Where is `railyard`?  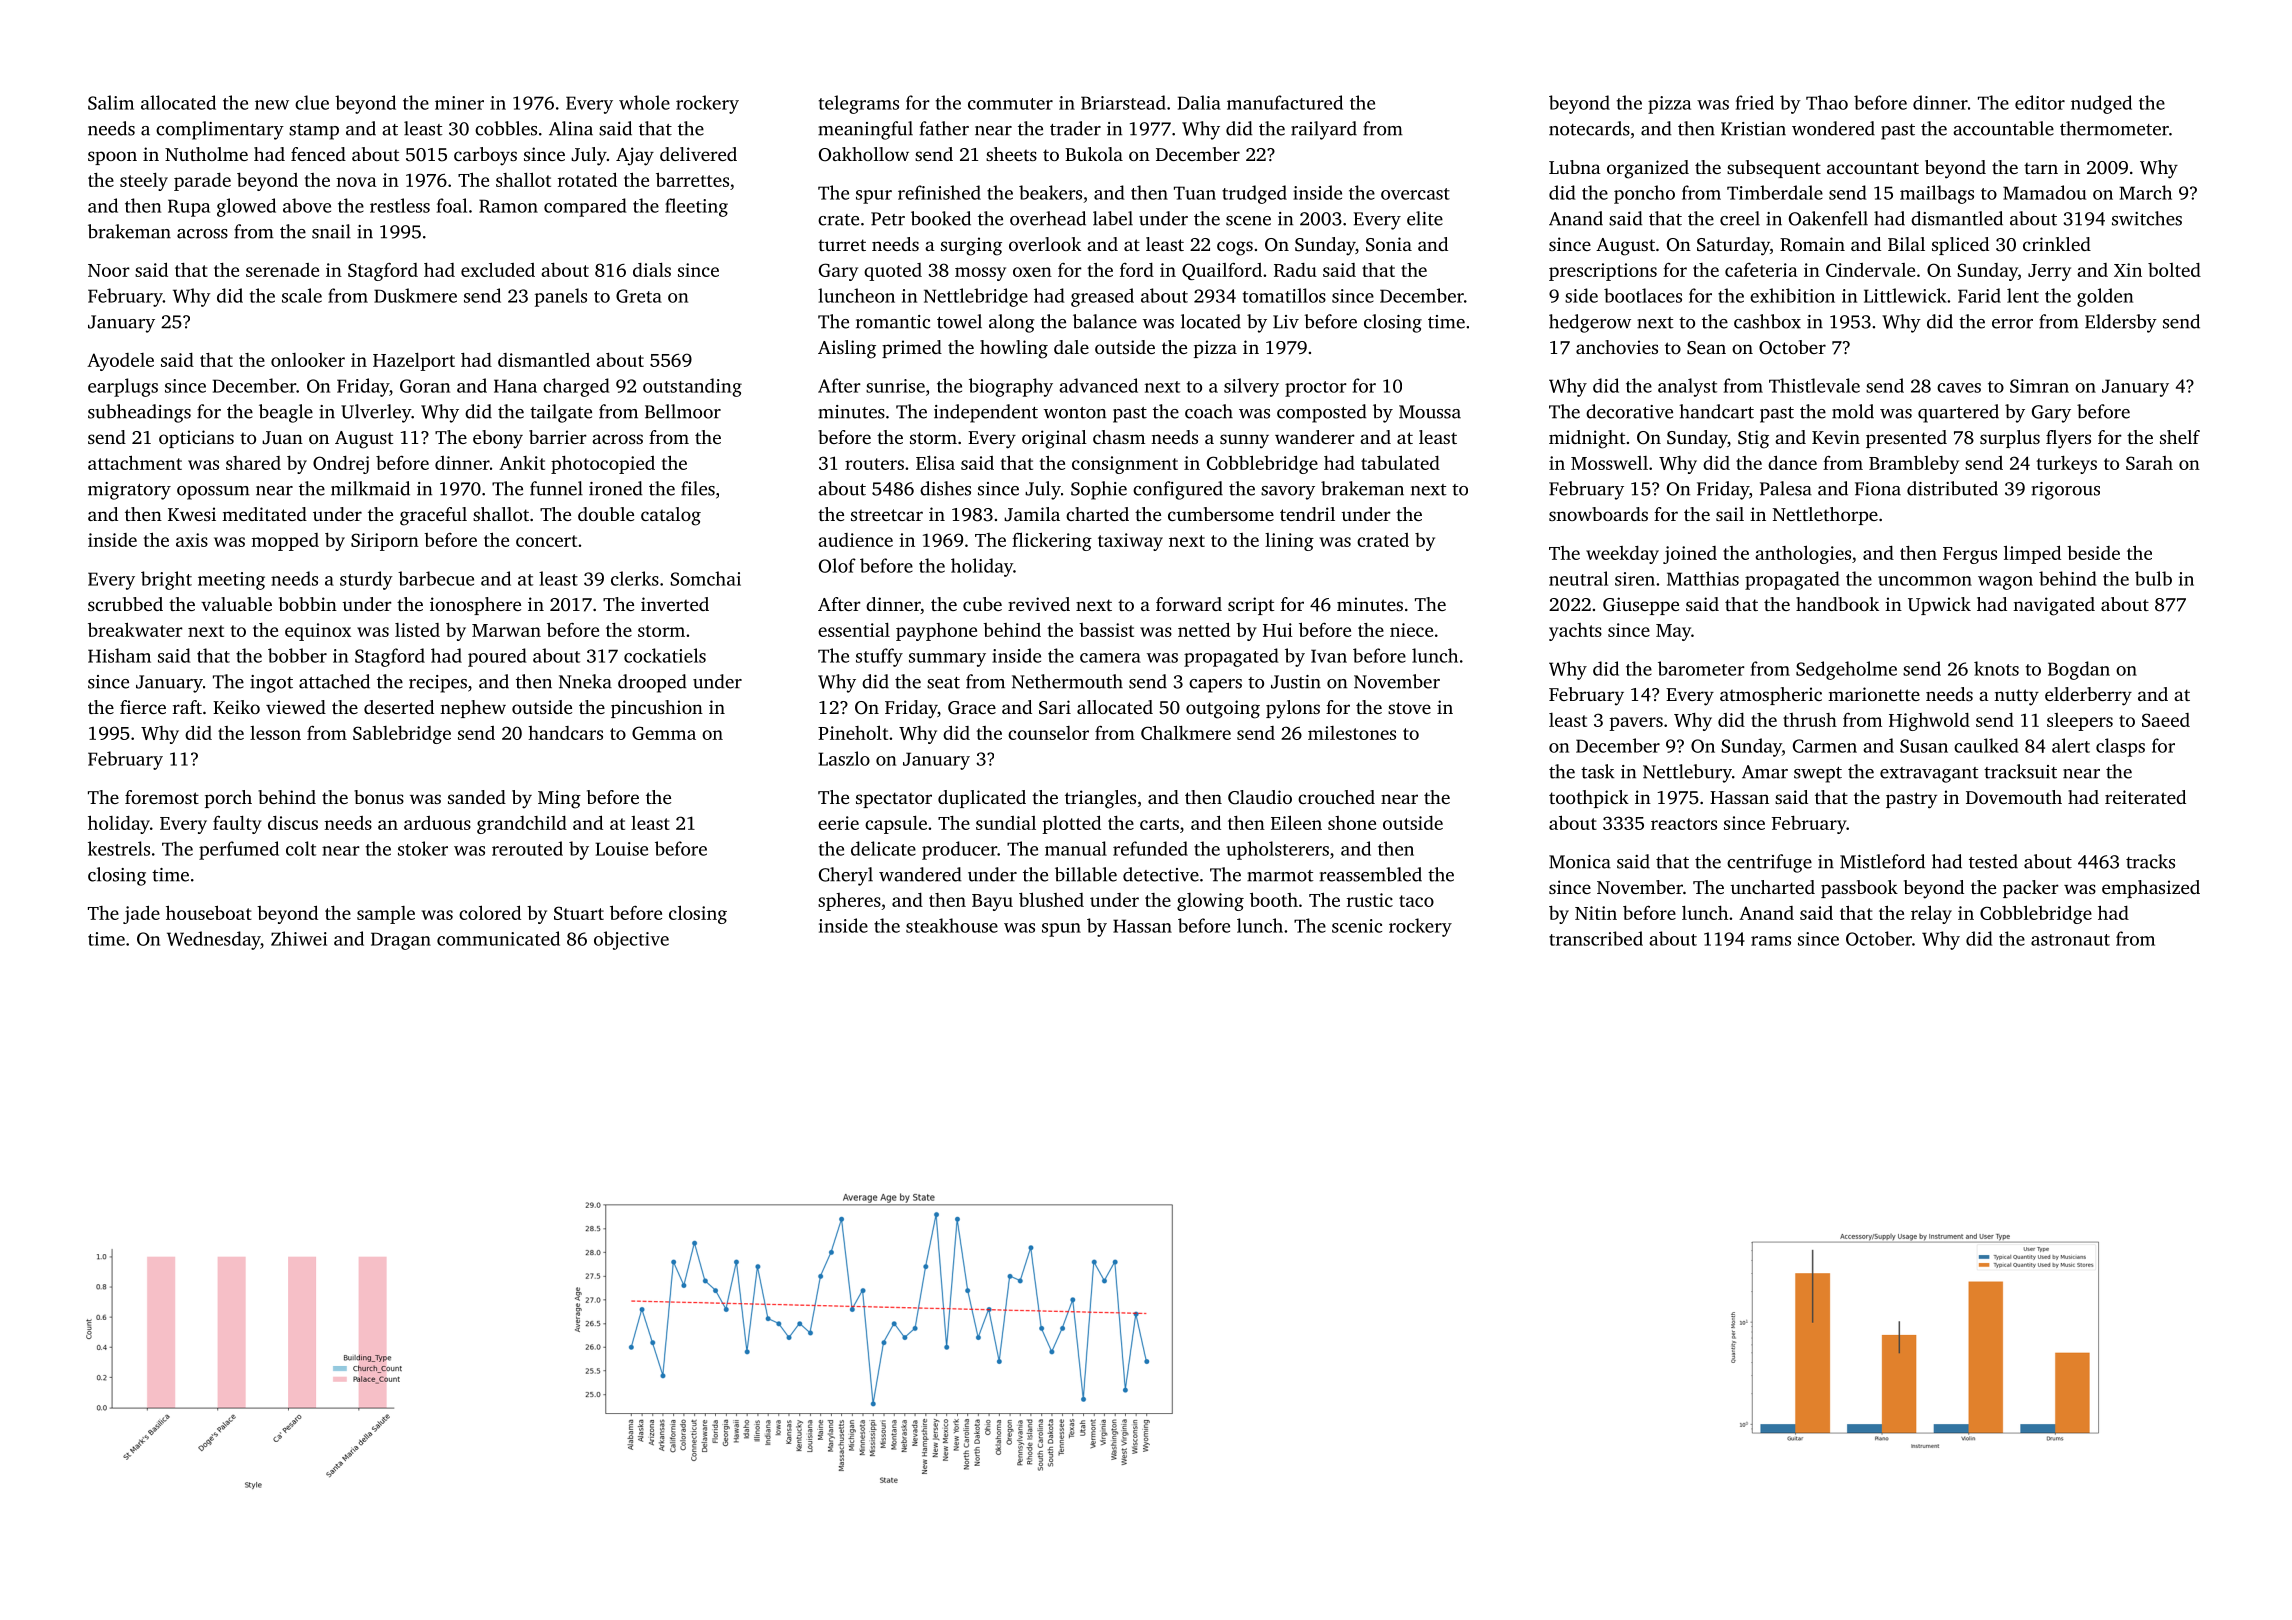 railyard is located at coordinates (1324, 130).
